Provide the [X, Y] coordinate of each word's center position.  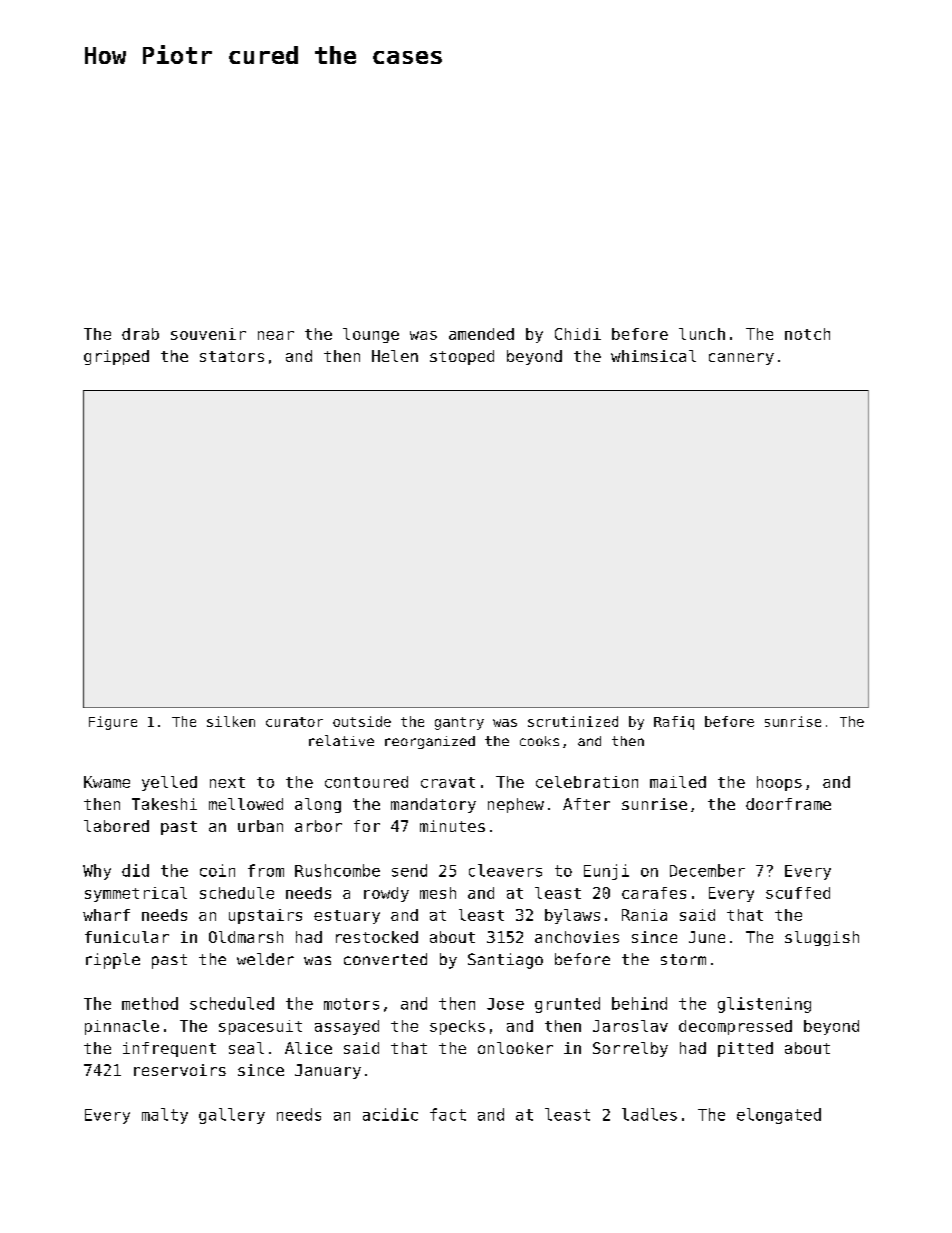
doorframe [788, 804]
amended [481, 334]
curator [294, 722]
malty [165, 1116]
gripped [116, 357]
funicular [127, 937]
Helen [395, 356]
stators [232, 356]
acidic [390, 1114]
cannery [741, 359]
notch [807, 334]
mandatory [433, 805]
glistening [764, 1005]
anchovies [577, 937]
